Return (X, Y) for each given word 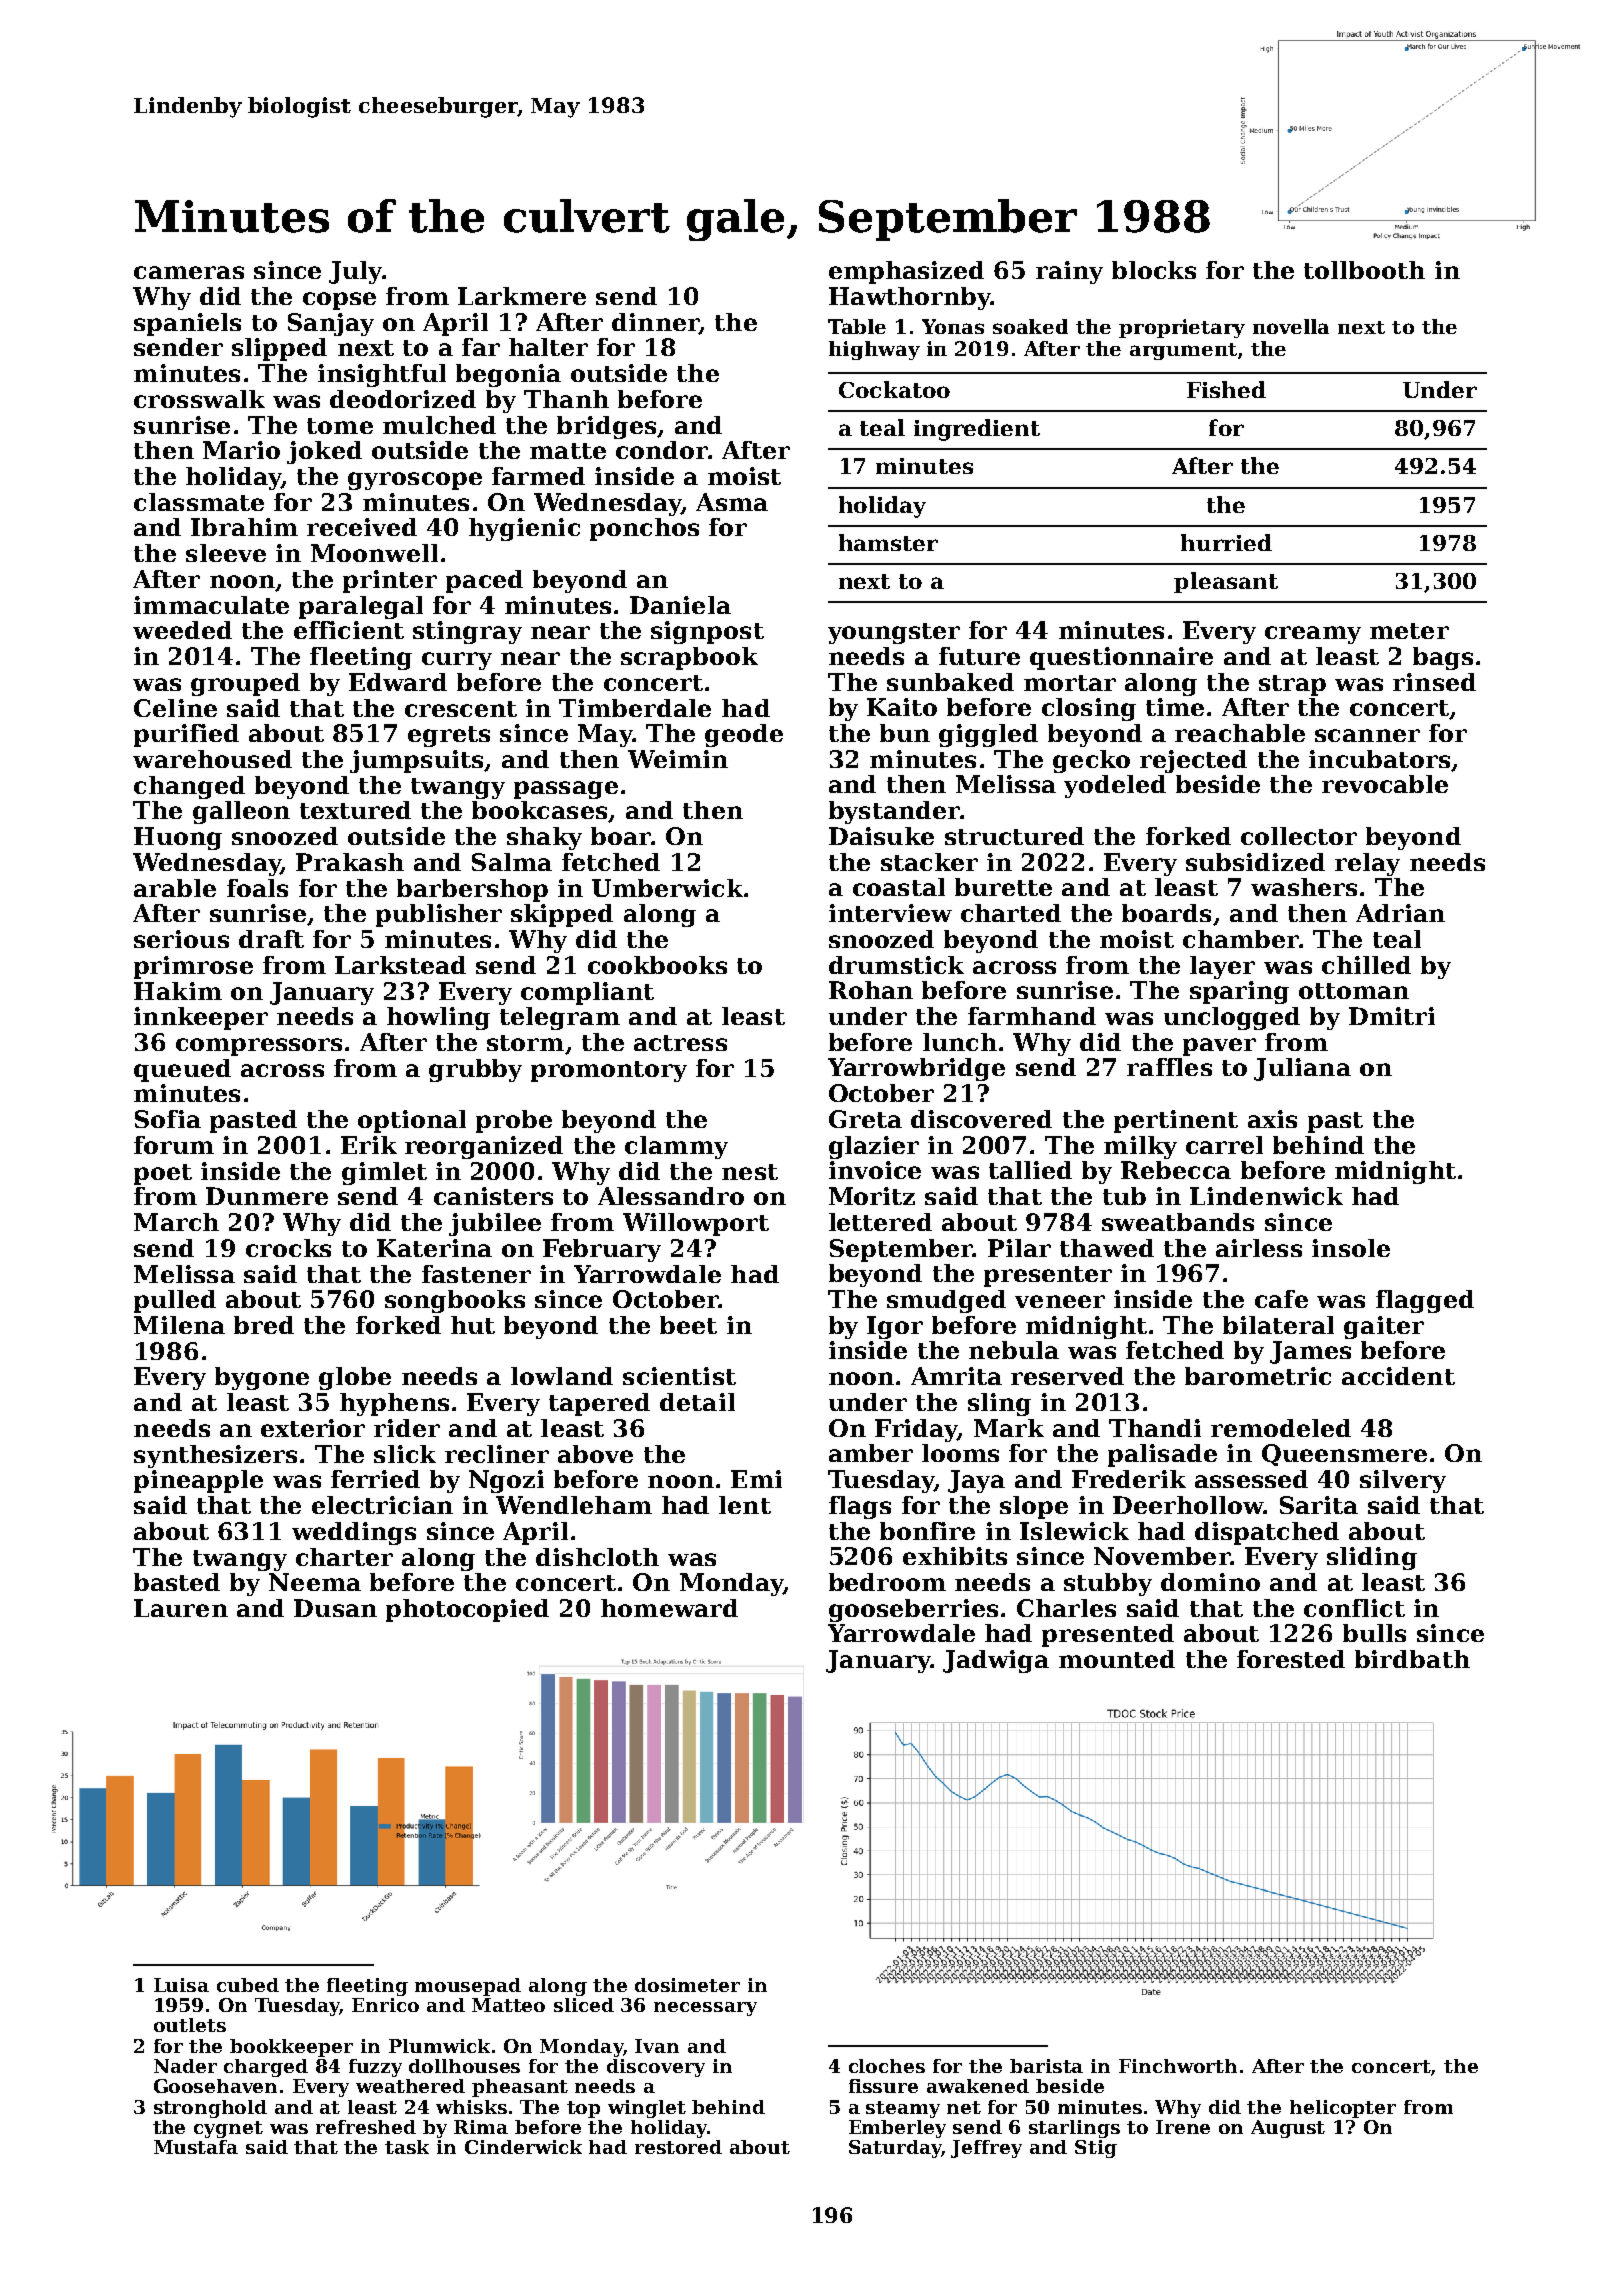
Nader (185, 2066)
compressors (259, 1047)
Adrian (1400, 913)
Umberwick (667, 888)
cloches (887, 2066)
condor (662, 450)
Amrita (956, 1376)
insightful (382, 375)
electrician (382, 1505)
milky (1140, 1147)
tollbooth (1364, 270)
